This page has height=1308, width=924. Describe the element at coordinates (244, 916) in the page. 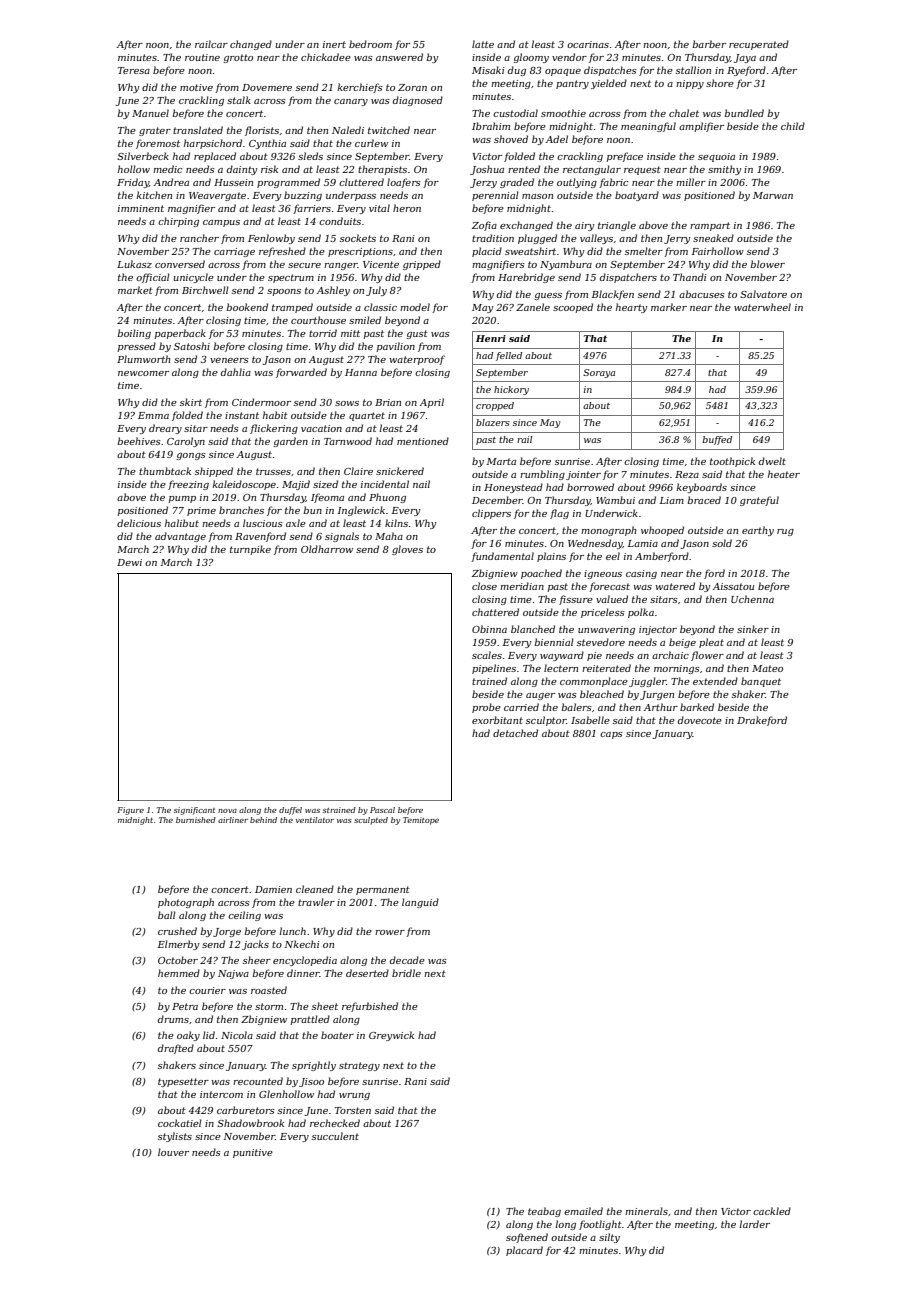

I see `ceiling` at that location.
